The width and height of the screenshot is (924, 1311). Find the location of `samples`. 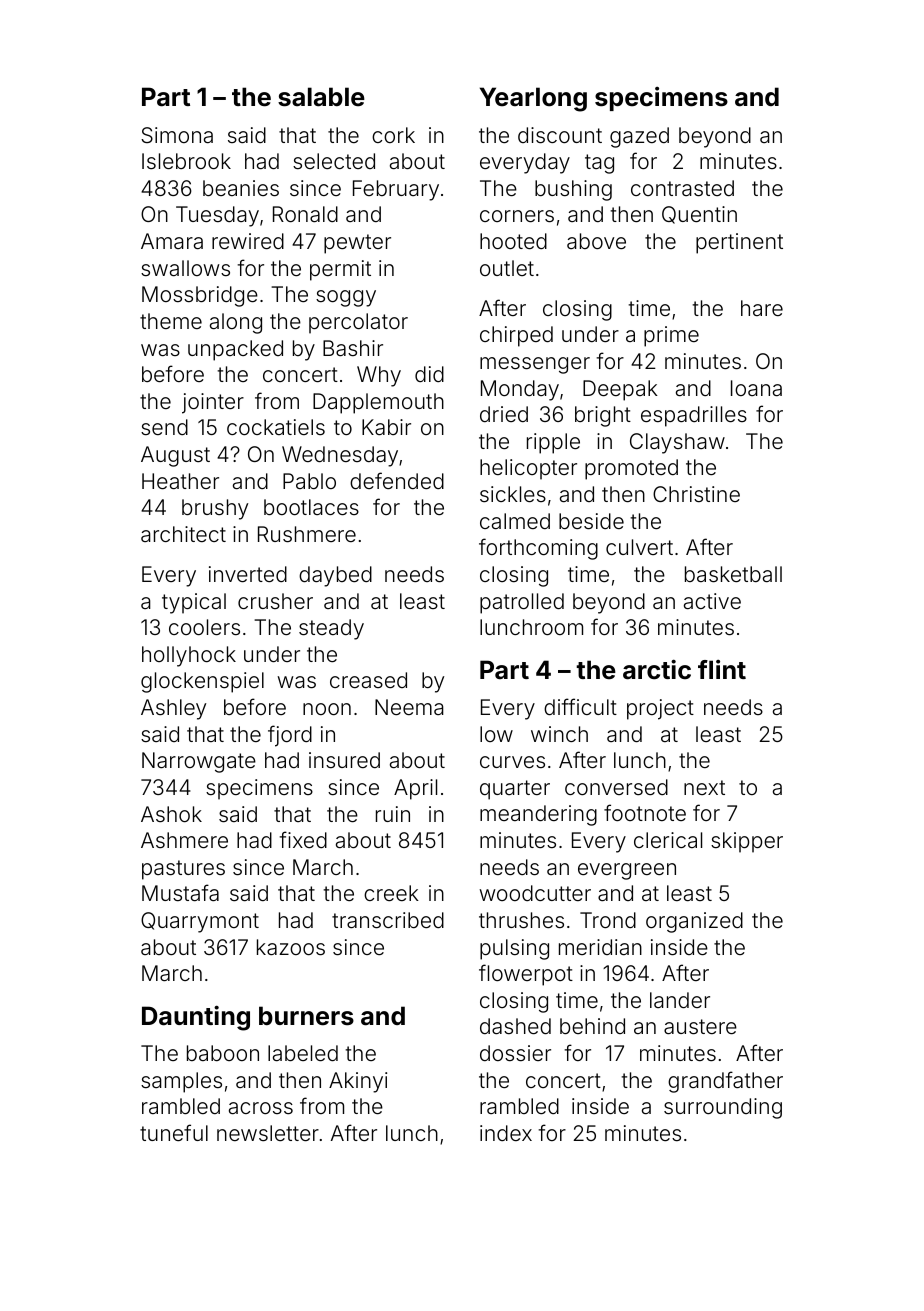

samples is located at coordinates (181, 1082).
